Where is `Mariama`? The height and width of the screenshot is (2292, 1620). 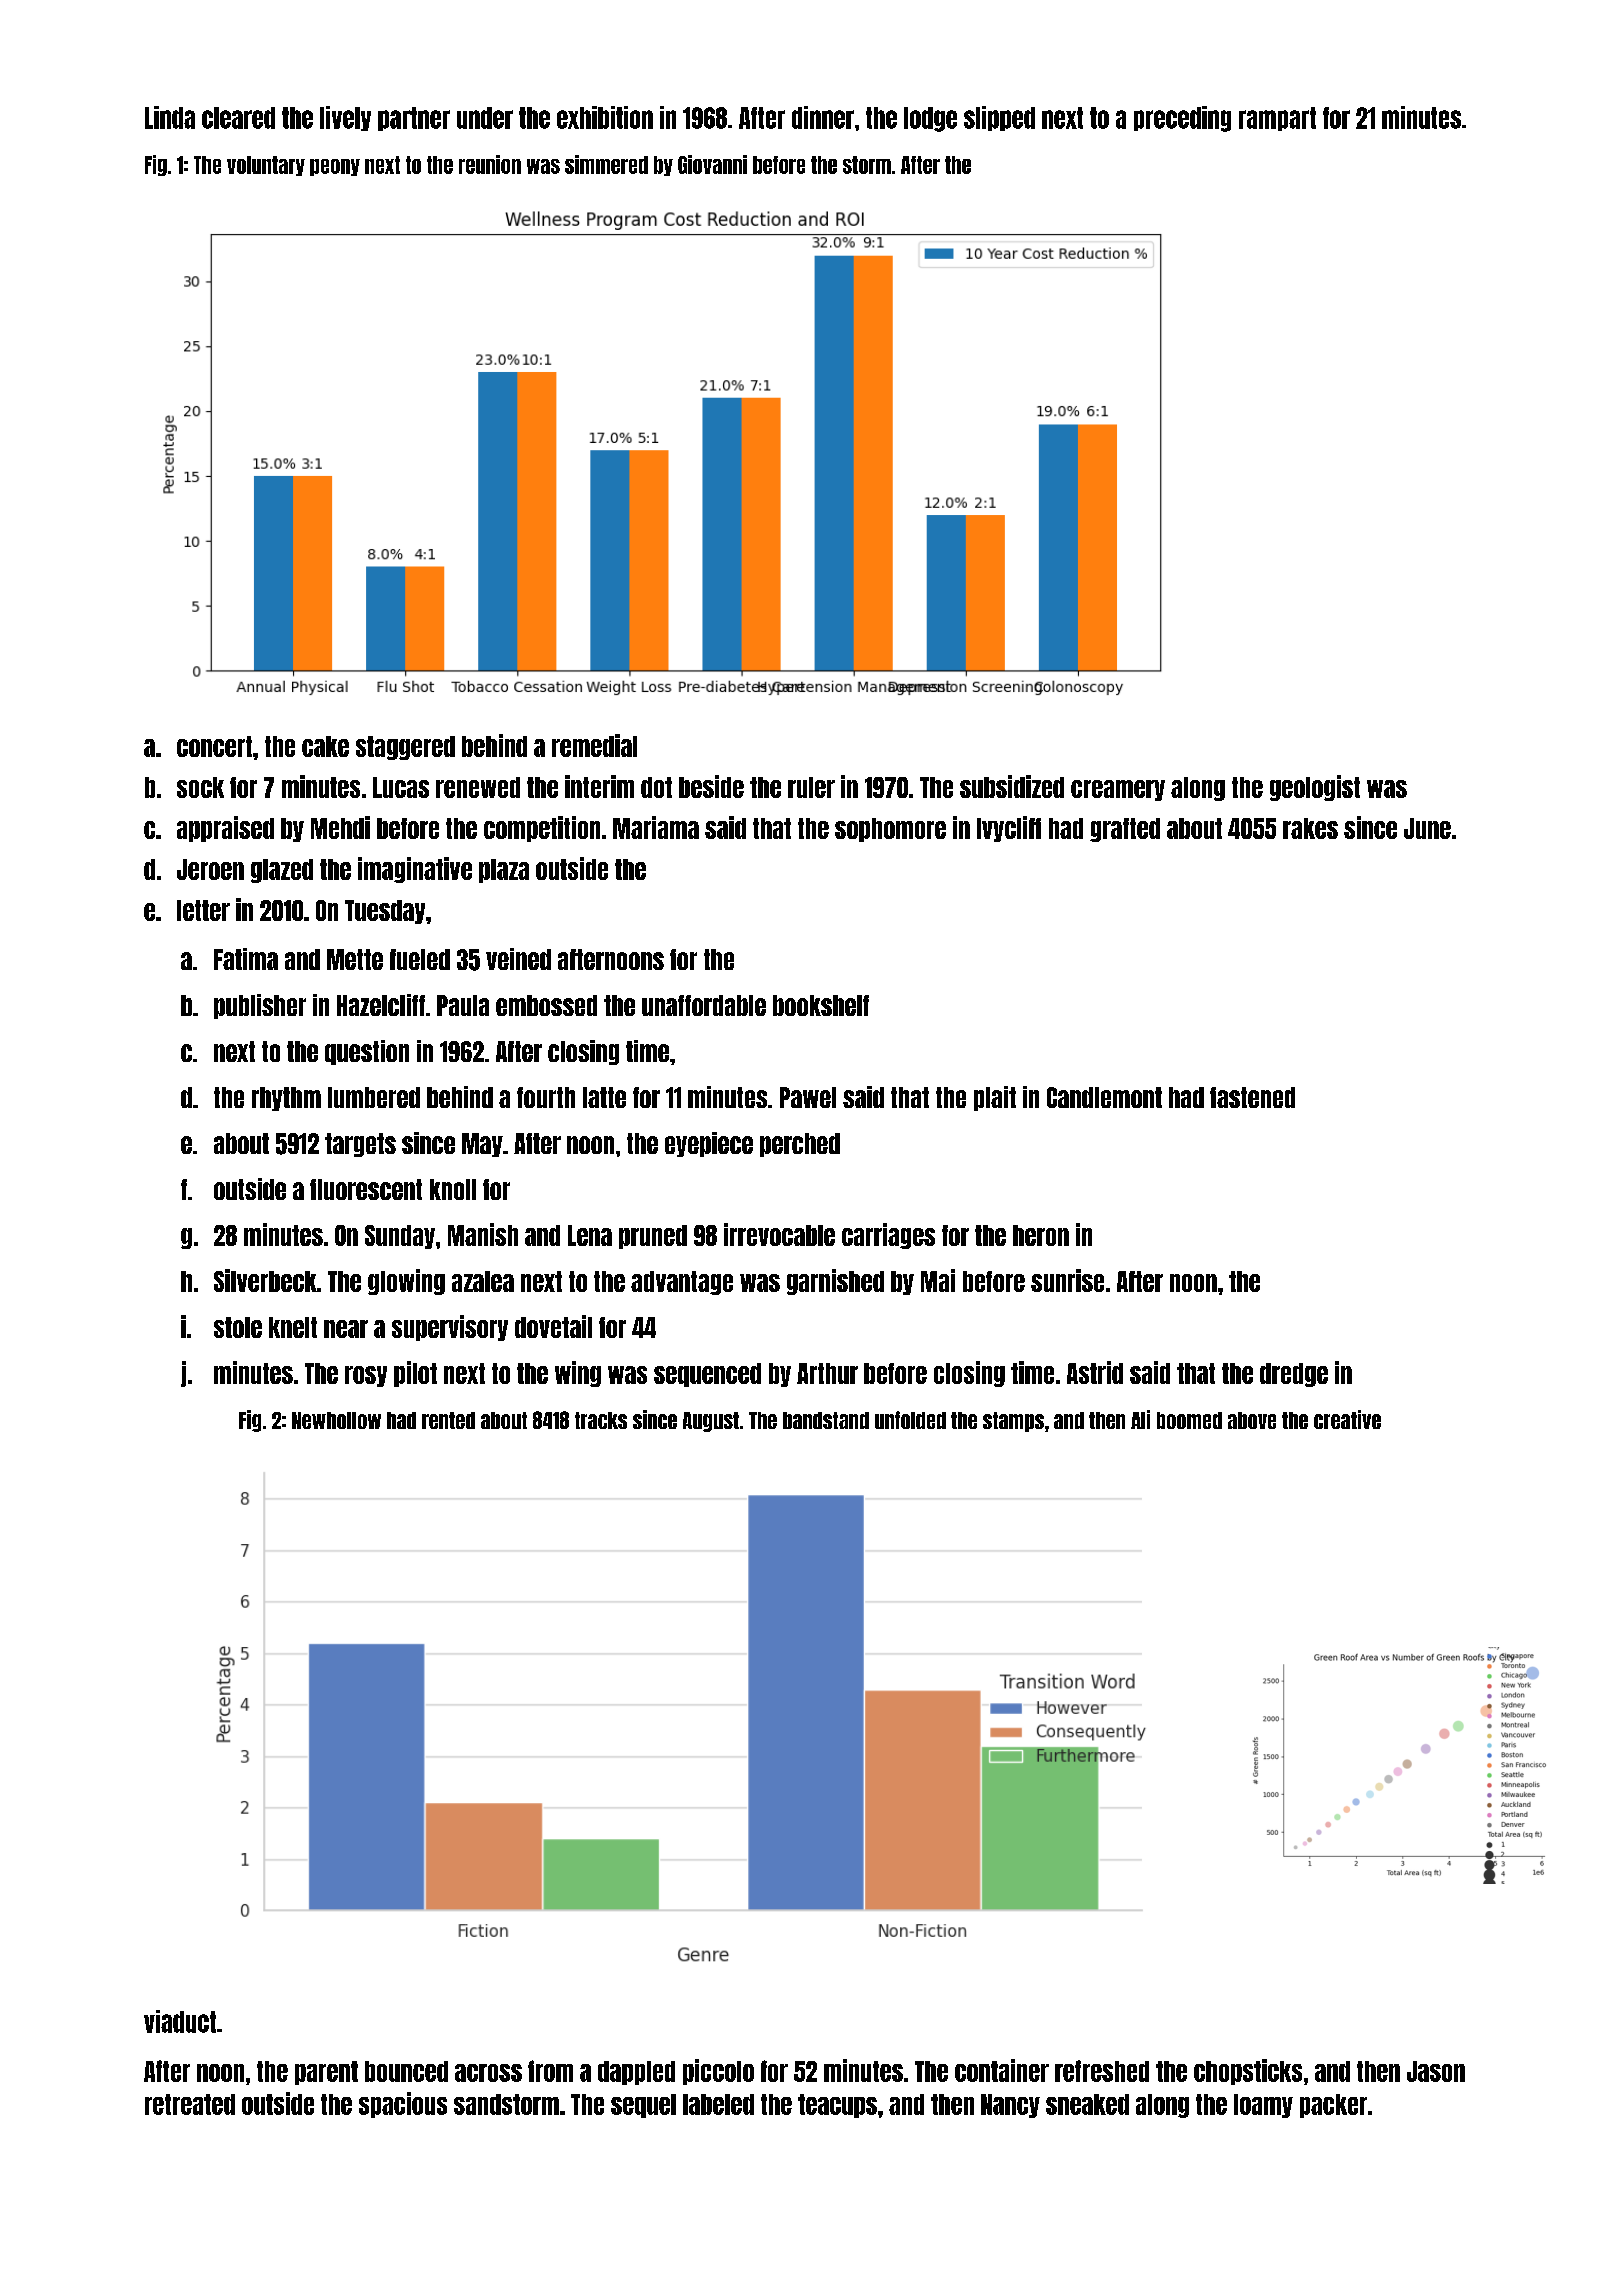 Mariama is located at coordinates (656, 827).
